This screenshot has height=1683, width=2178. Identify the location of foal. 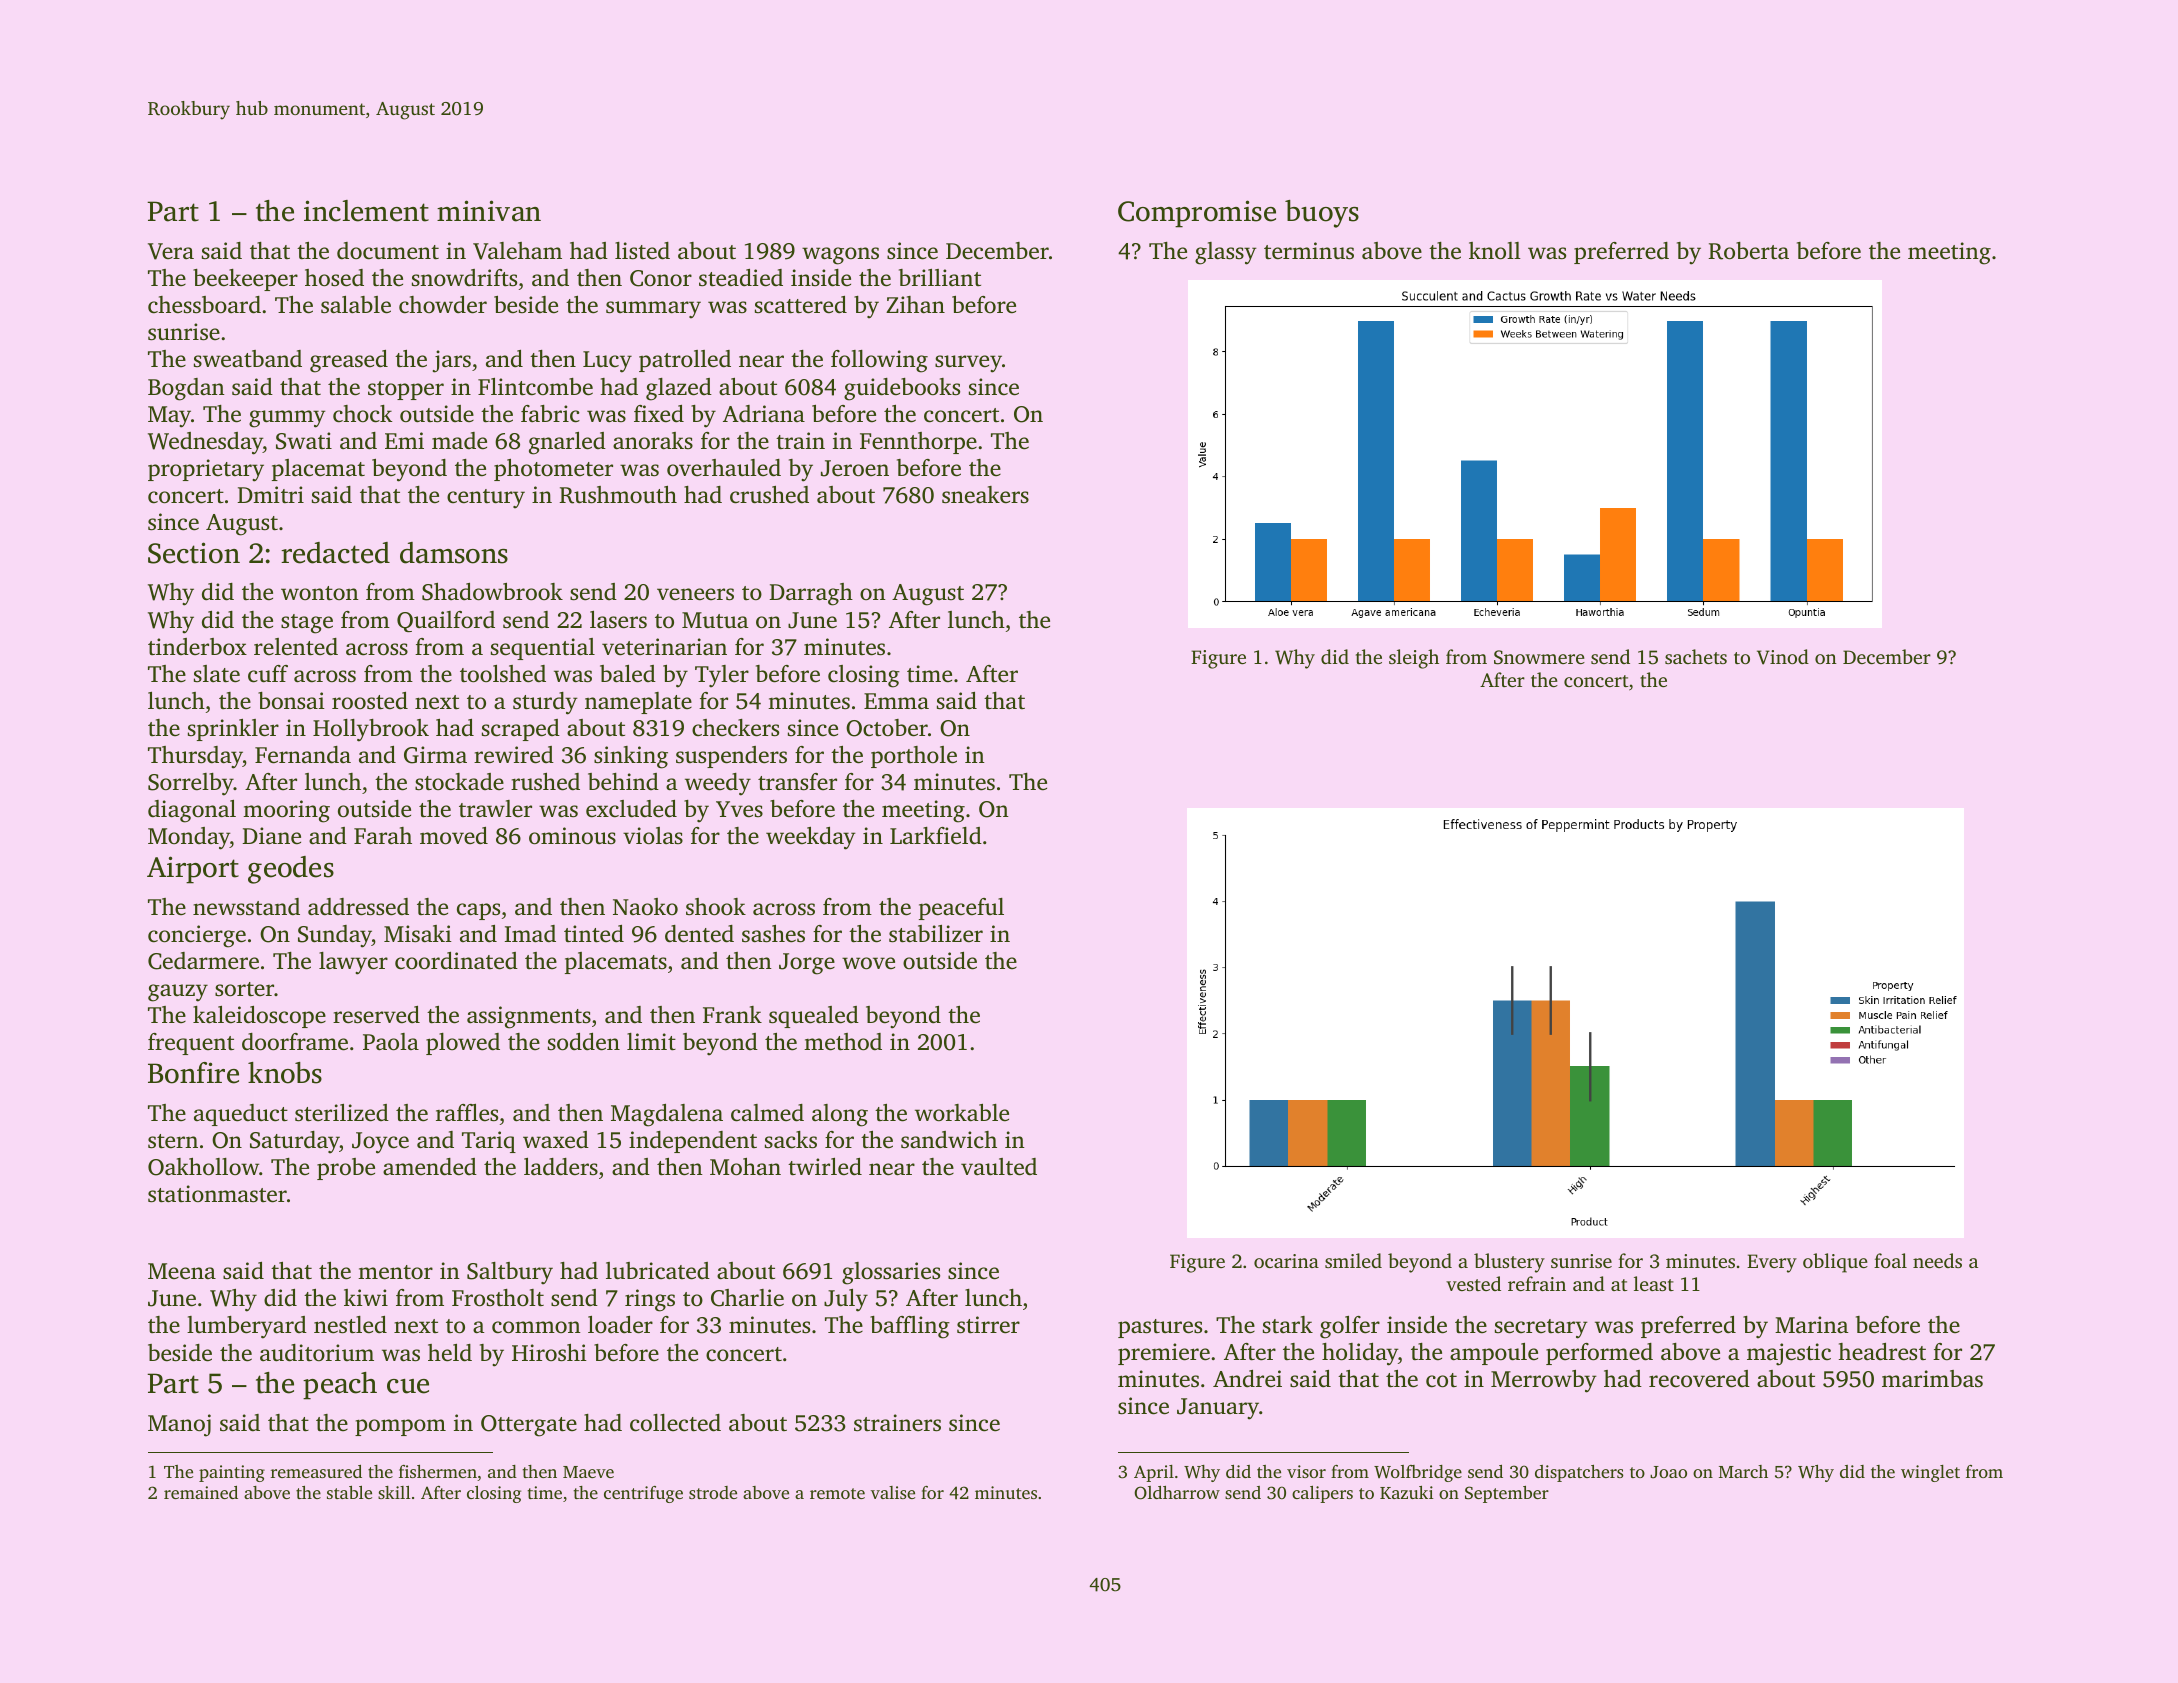
(1890, 1260).
